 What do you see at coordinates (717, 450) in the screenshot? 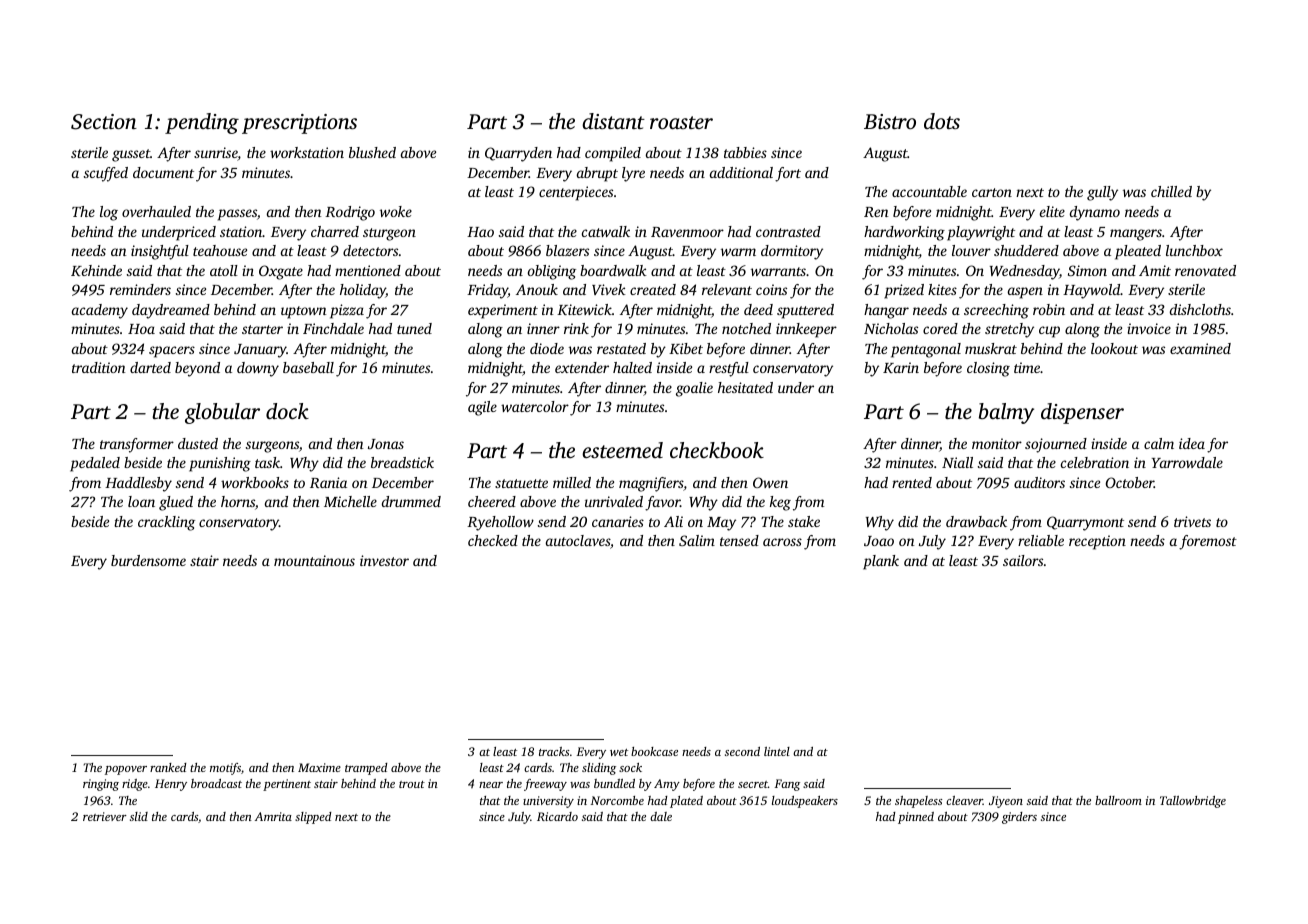
I see `checkbook` at bounding box center [717, 450].
